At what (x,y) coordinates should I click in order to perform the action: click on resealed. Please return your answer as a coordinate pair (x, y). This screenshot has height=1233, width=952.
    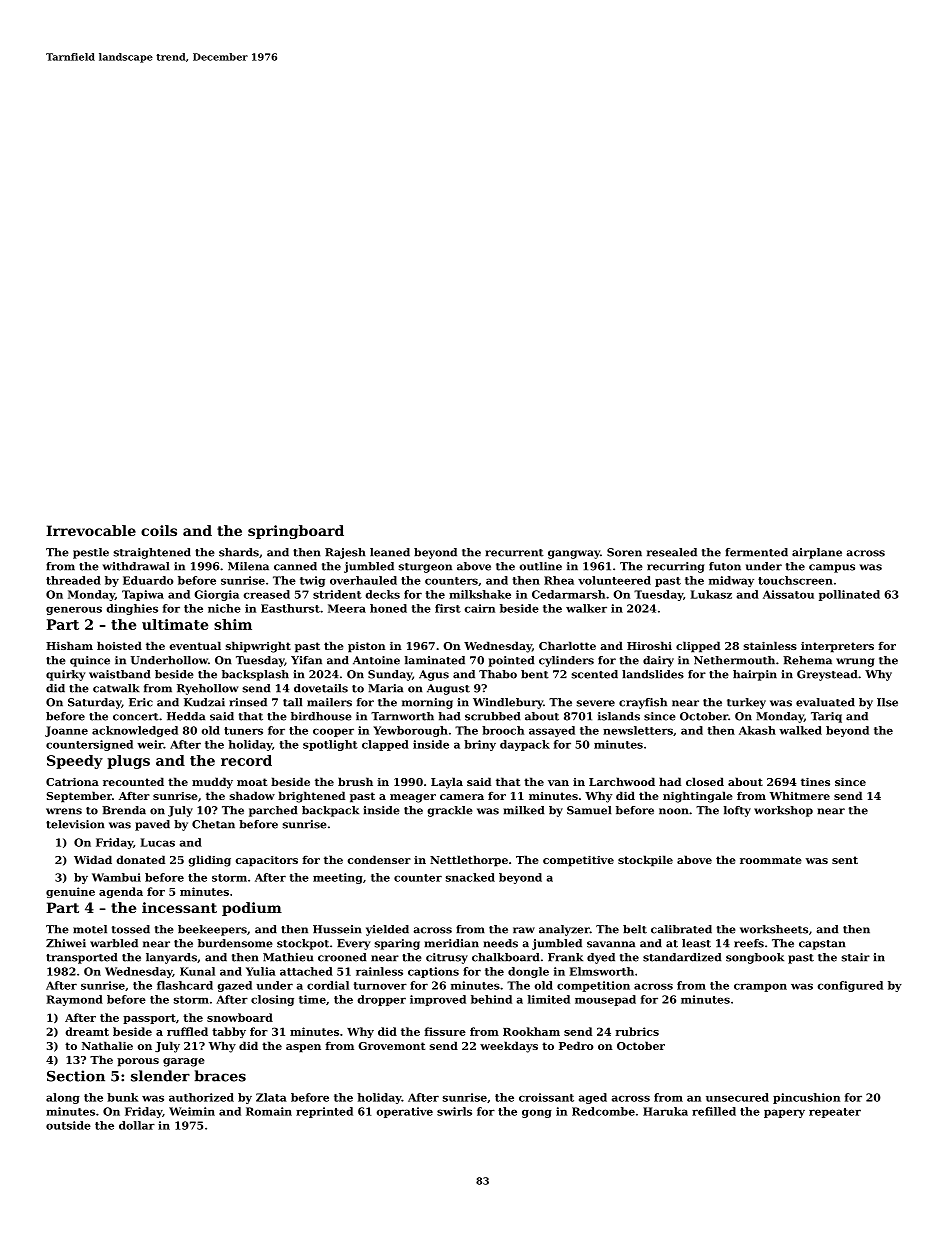
    Looking at the image, I should click on (672, 552).
